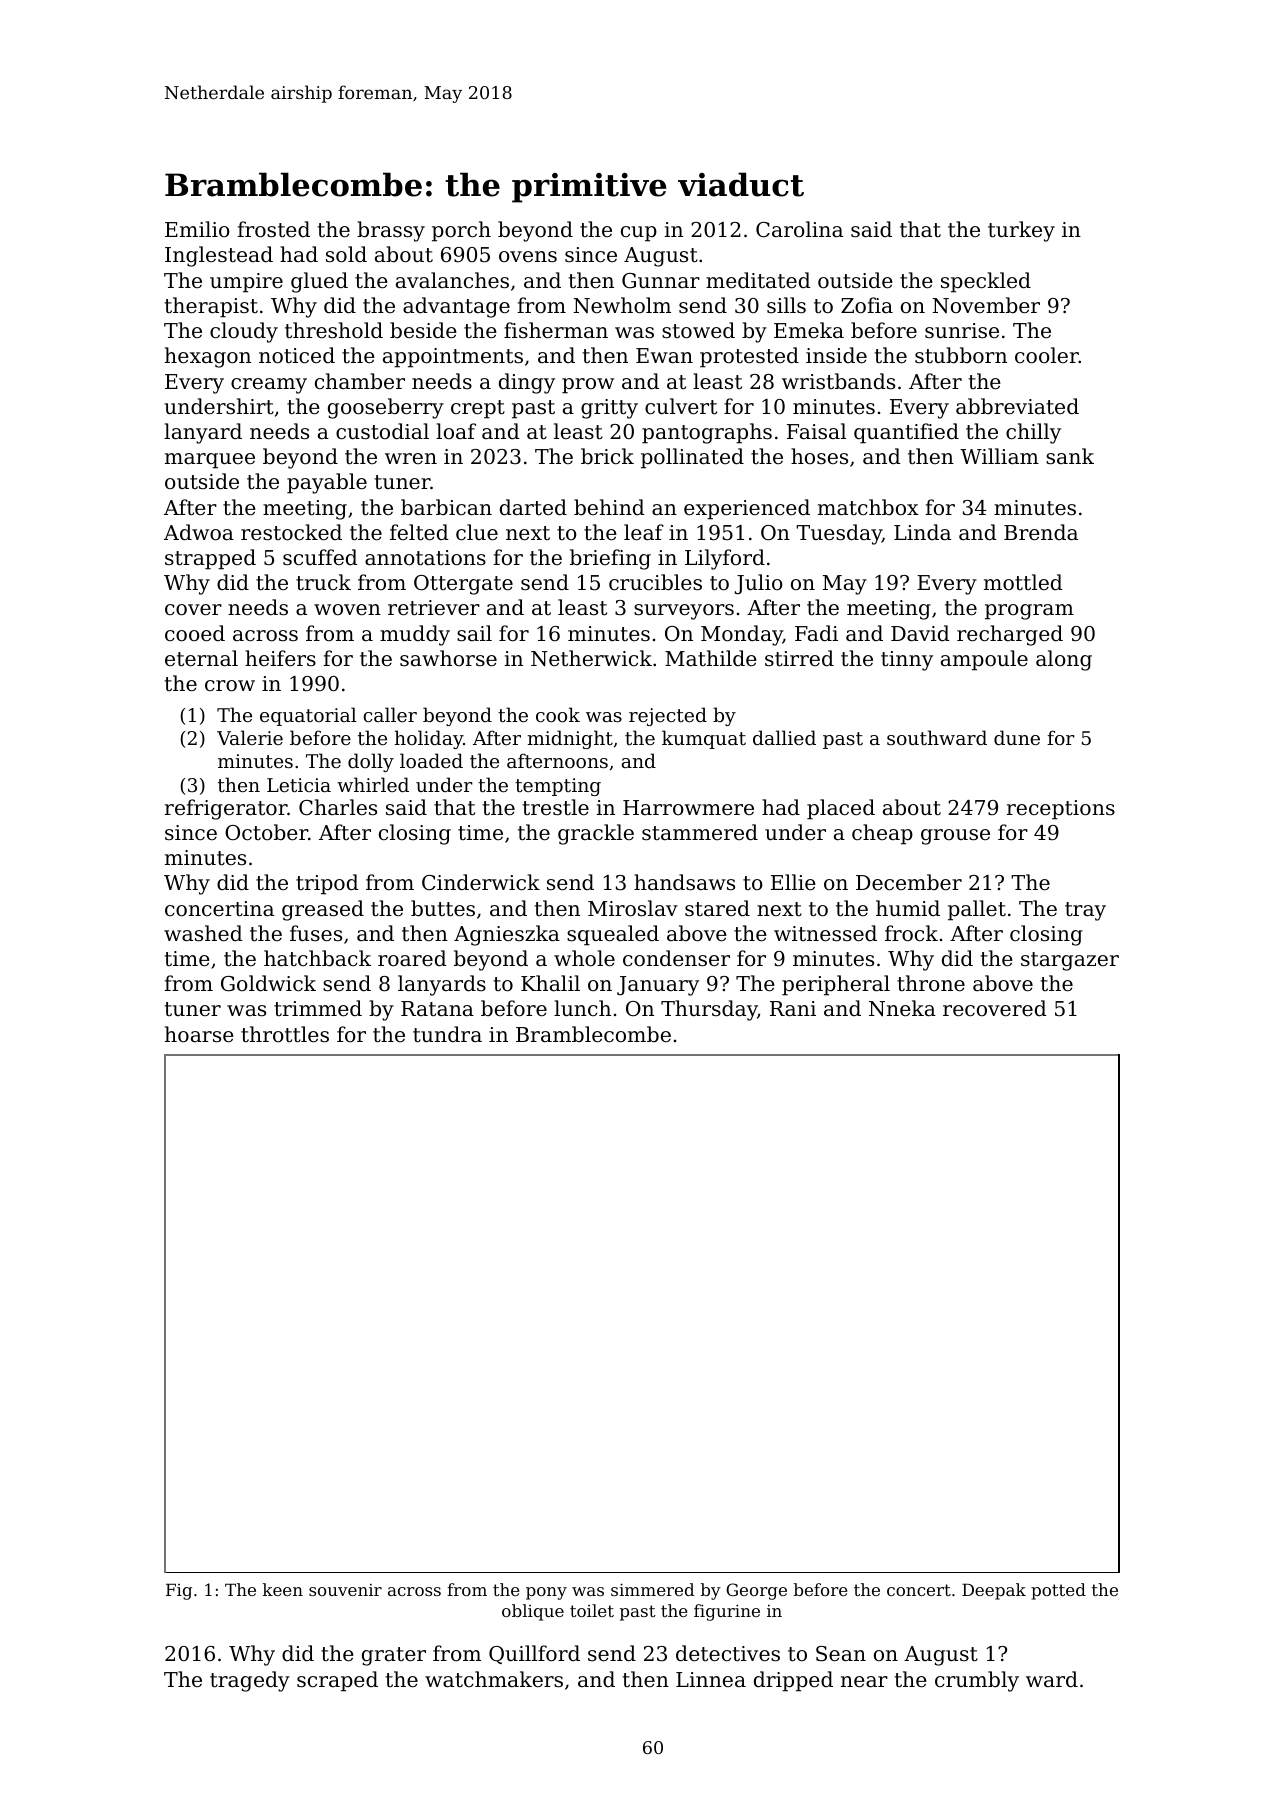  Describe the element at coordinates (283, 1589) in the page. I see `keen` at that location.
